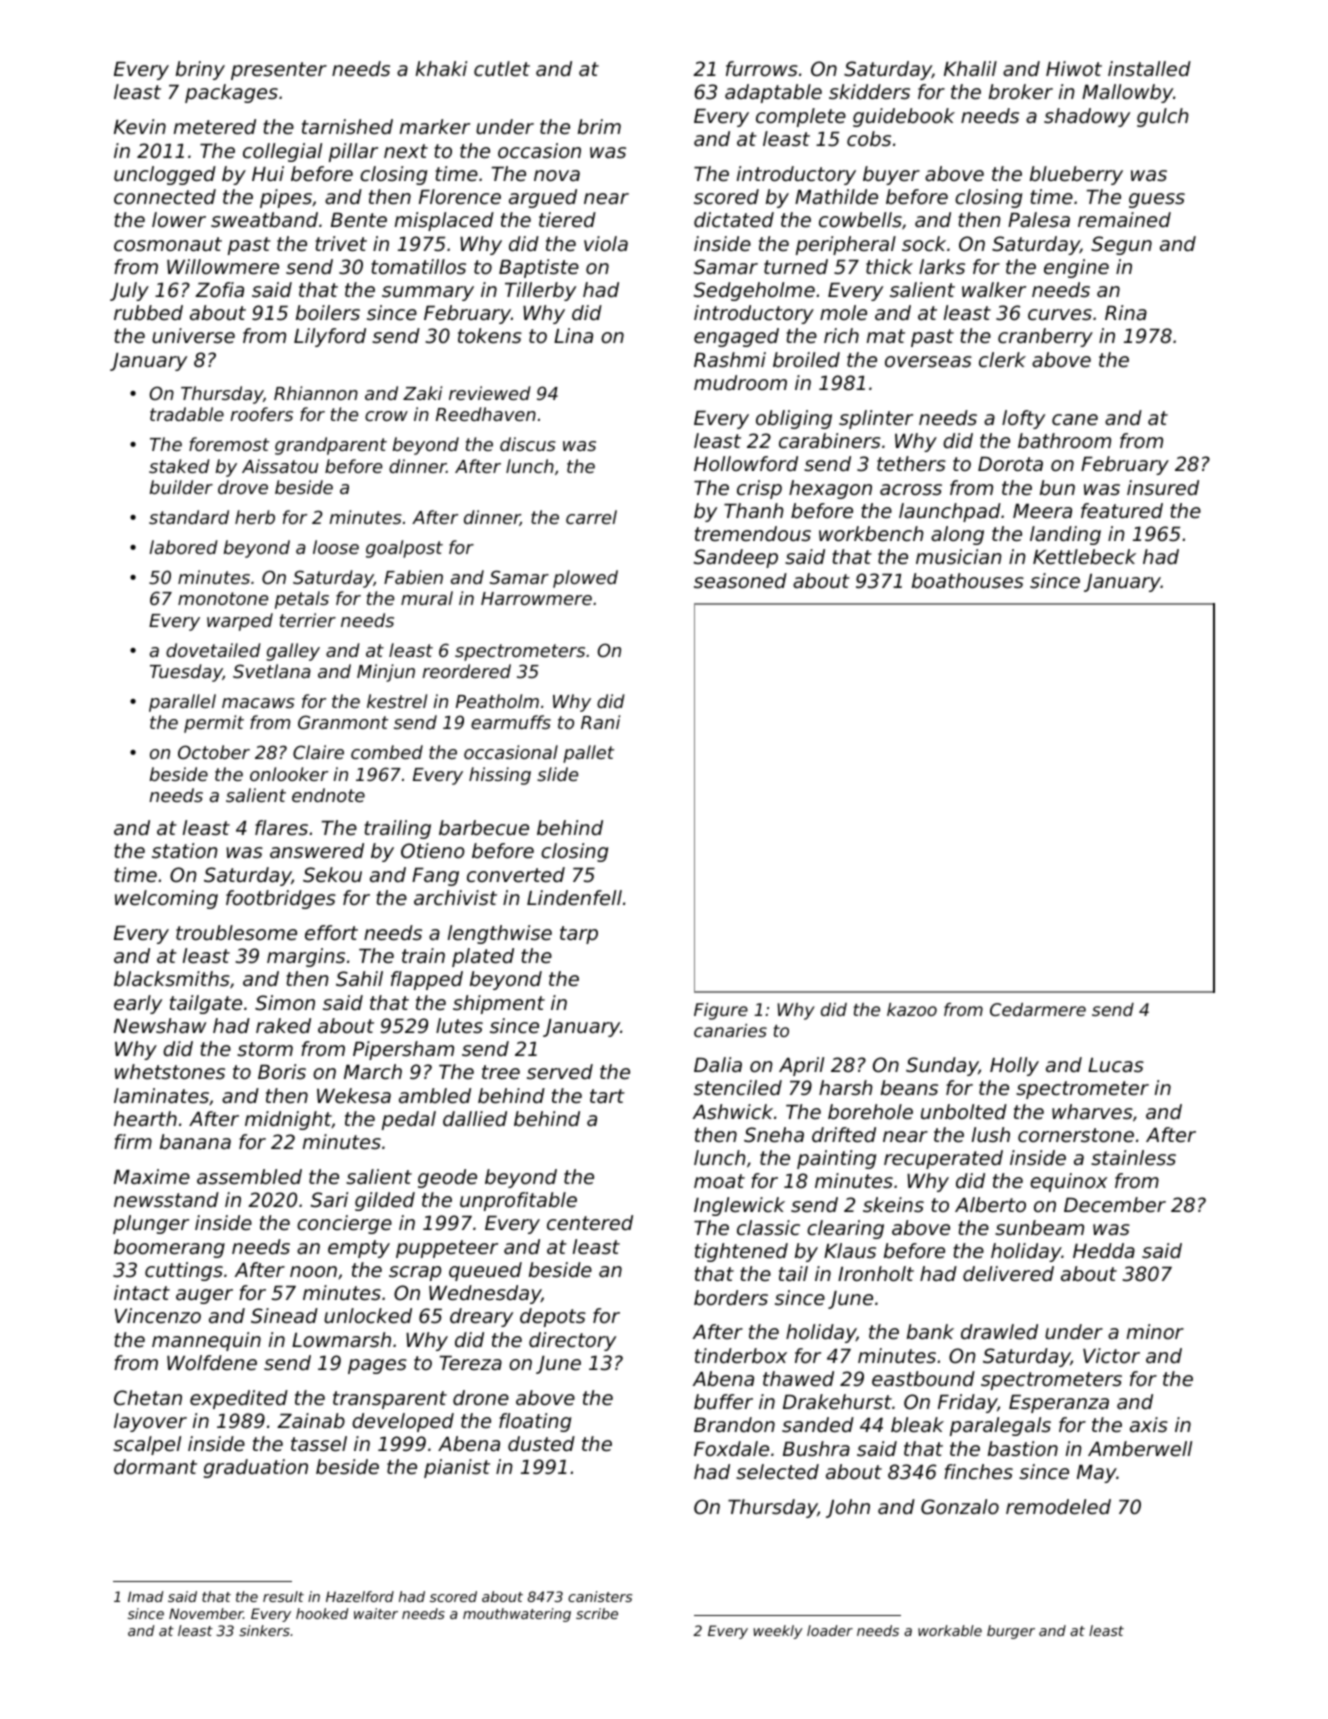  Describe the element at coordinates (186, 673) in the screenshot. I see `Tuesday` at that location.
